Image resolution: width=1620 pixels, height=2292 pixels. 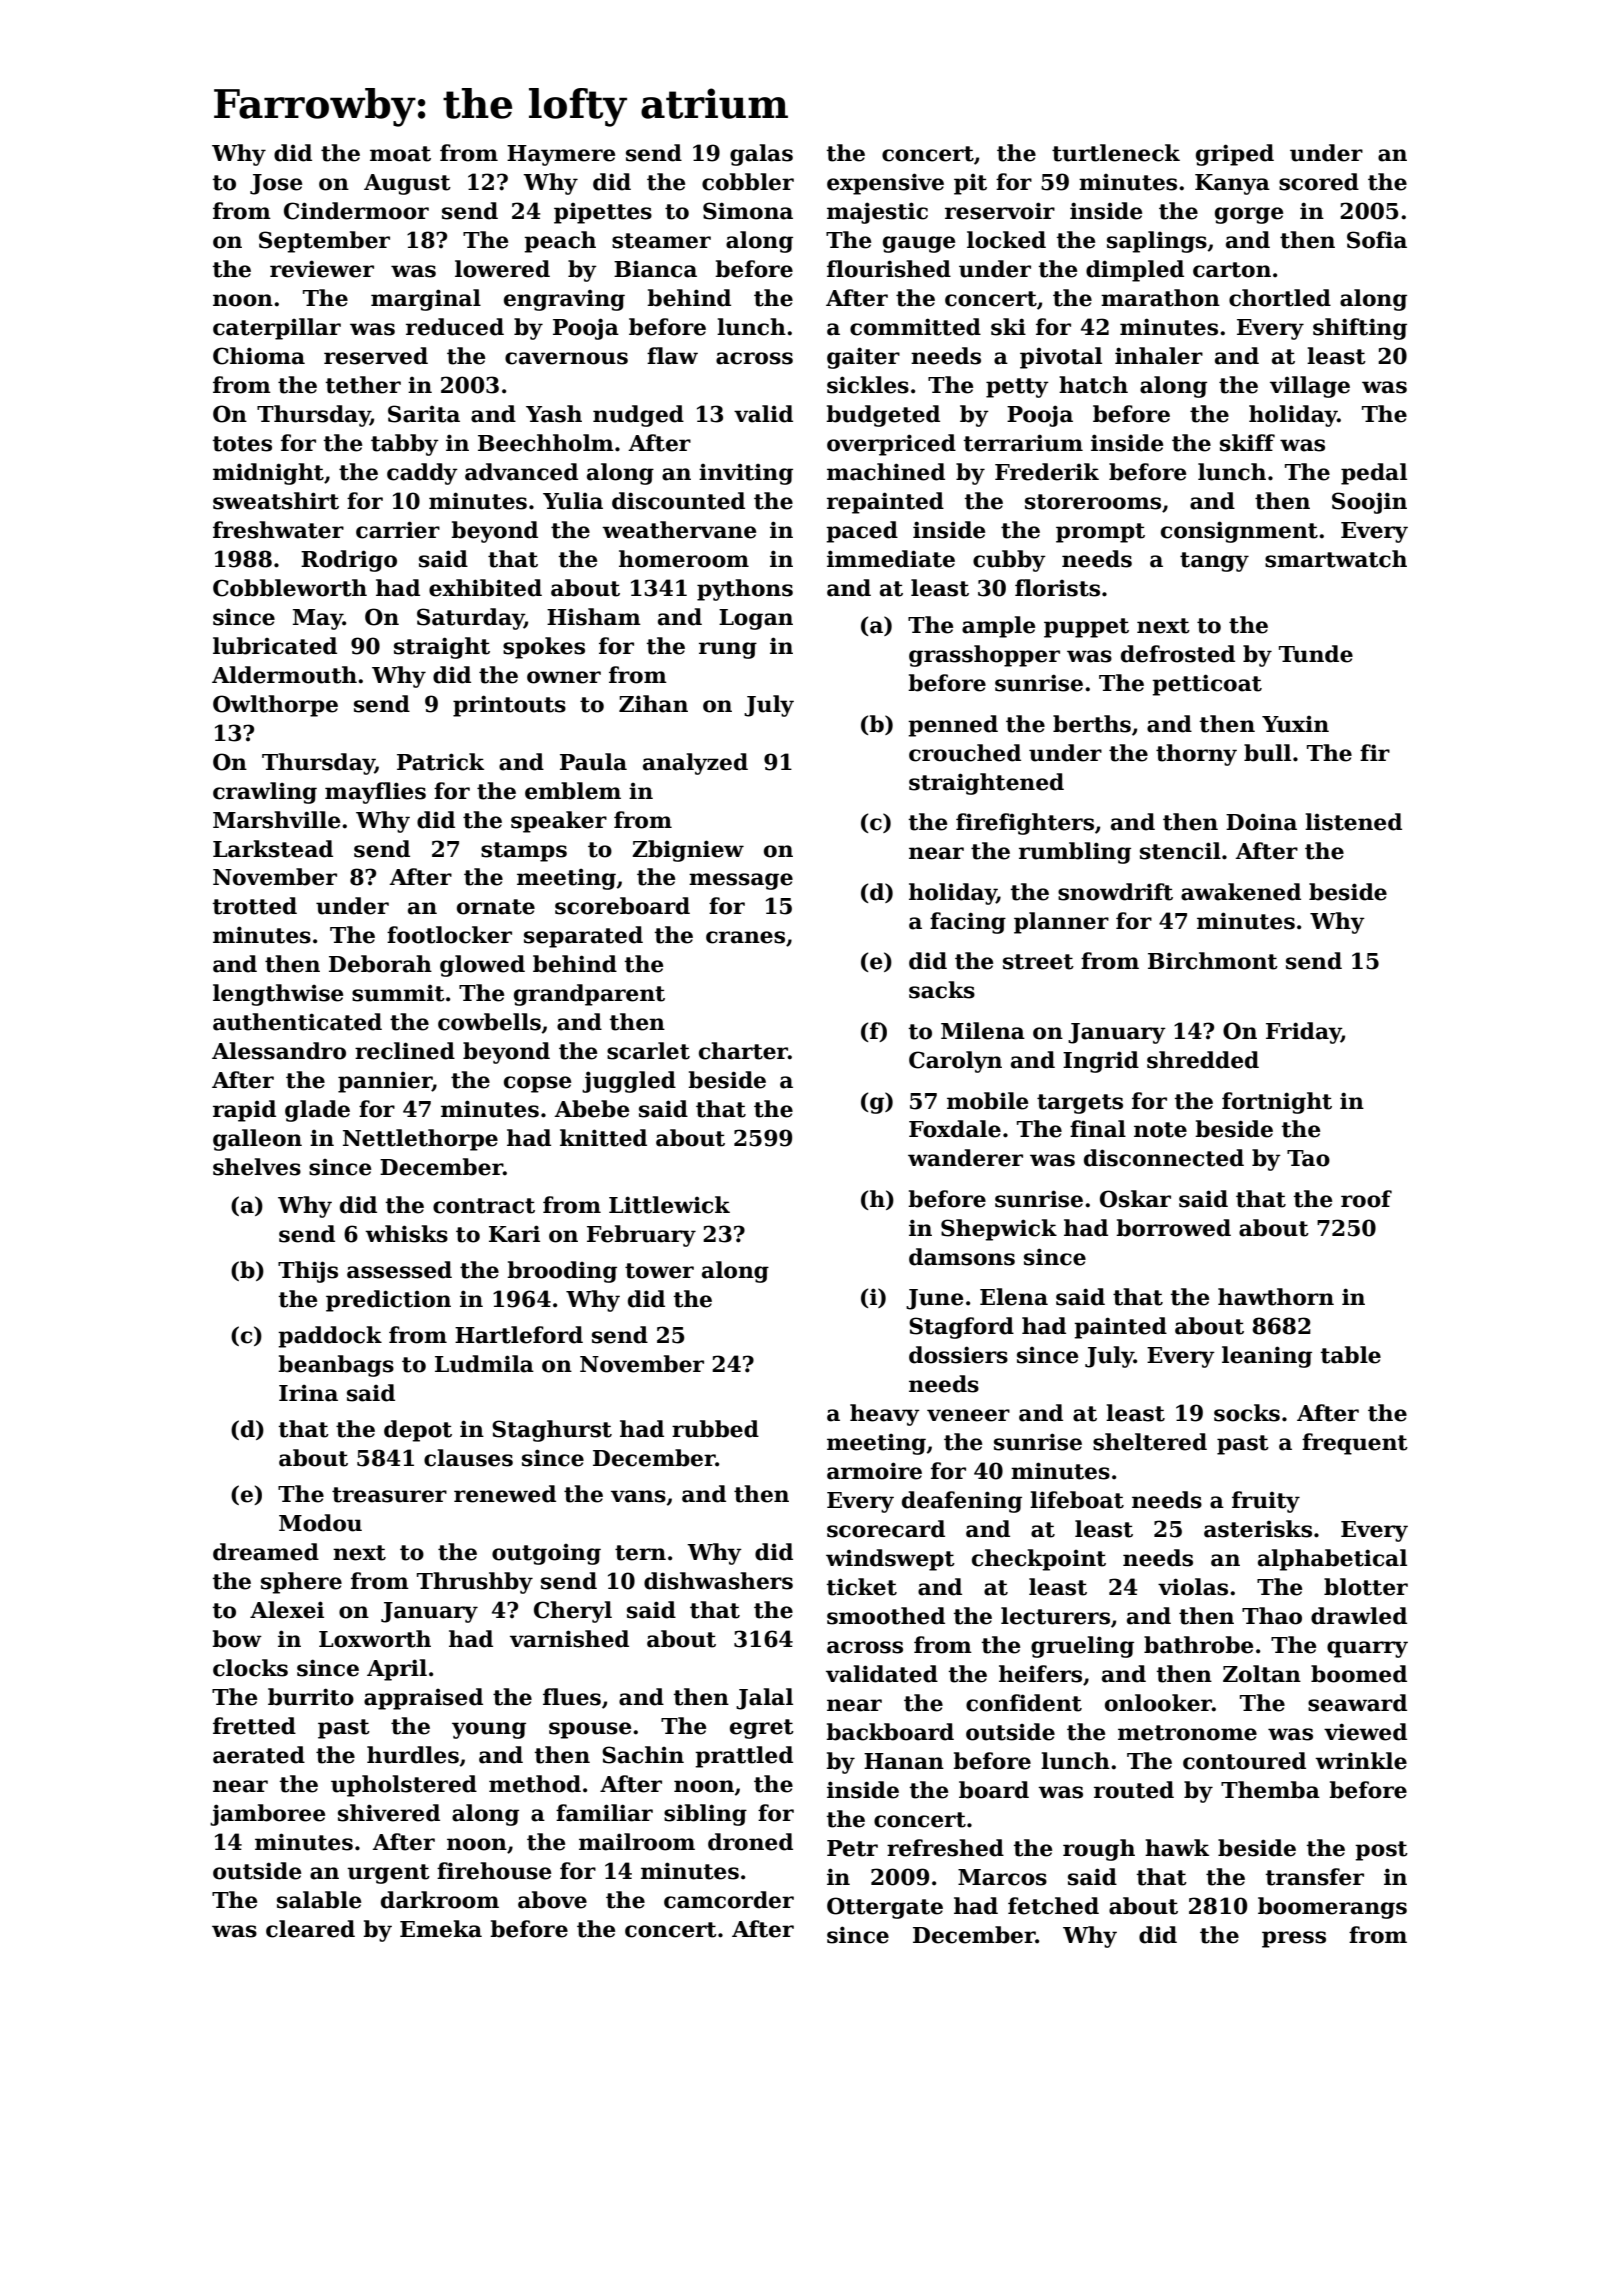 I want to click on rapid, so click(x=244, y=1111).
